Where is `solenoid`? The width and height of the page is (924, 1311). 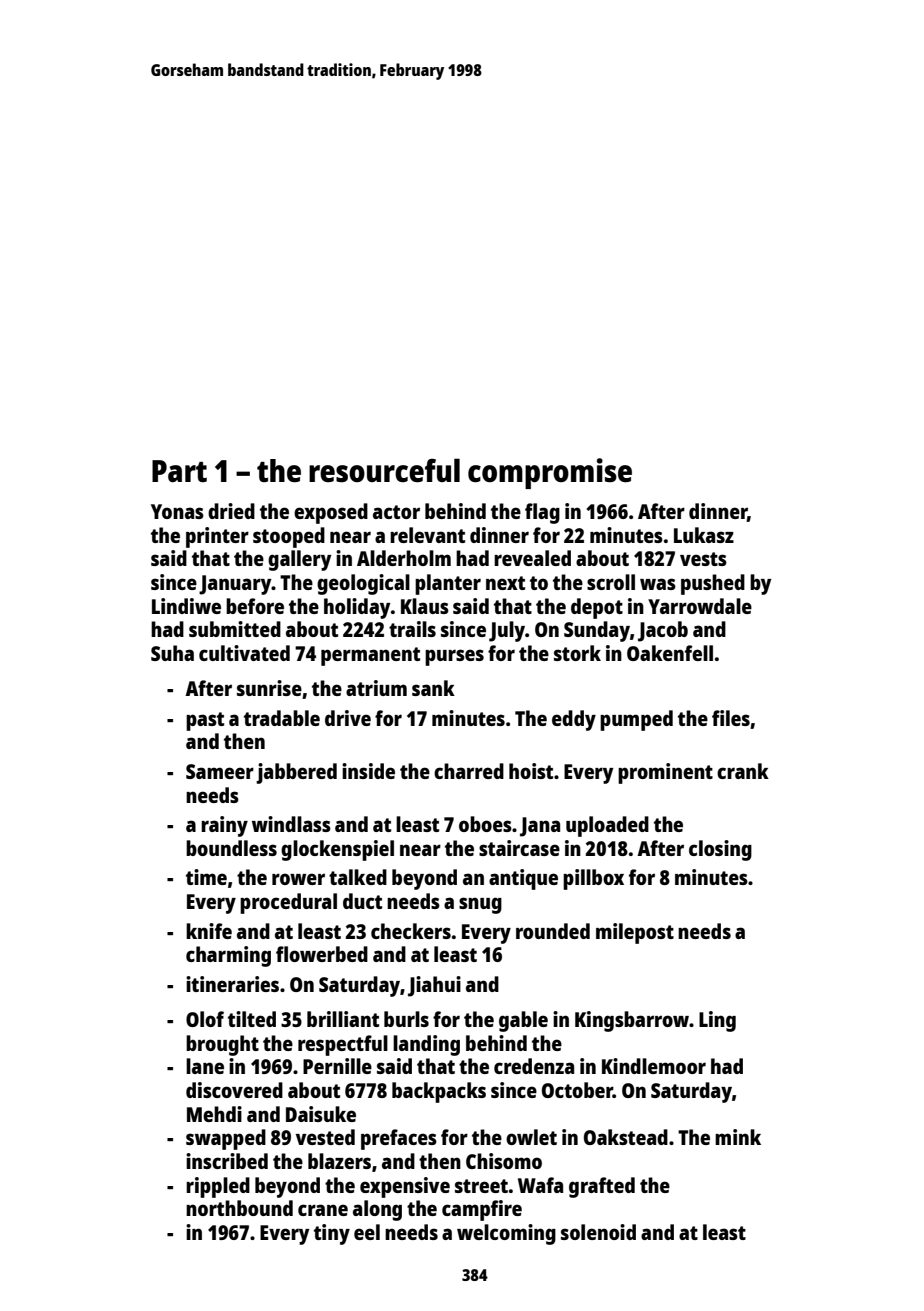 solenoid is located at coordinates (598, 1232).
